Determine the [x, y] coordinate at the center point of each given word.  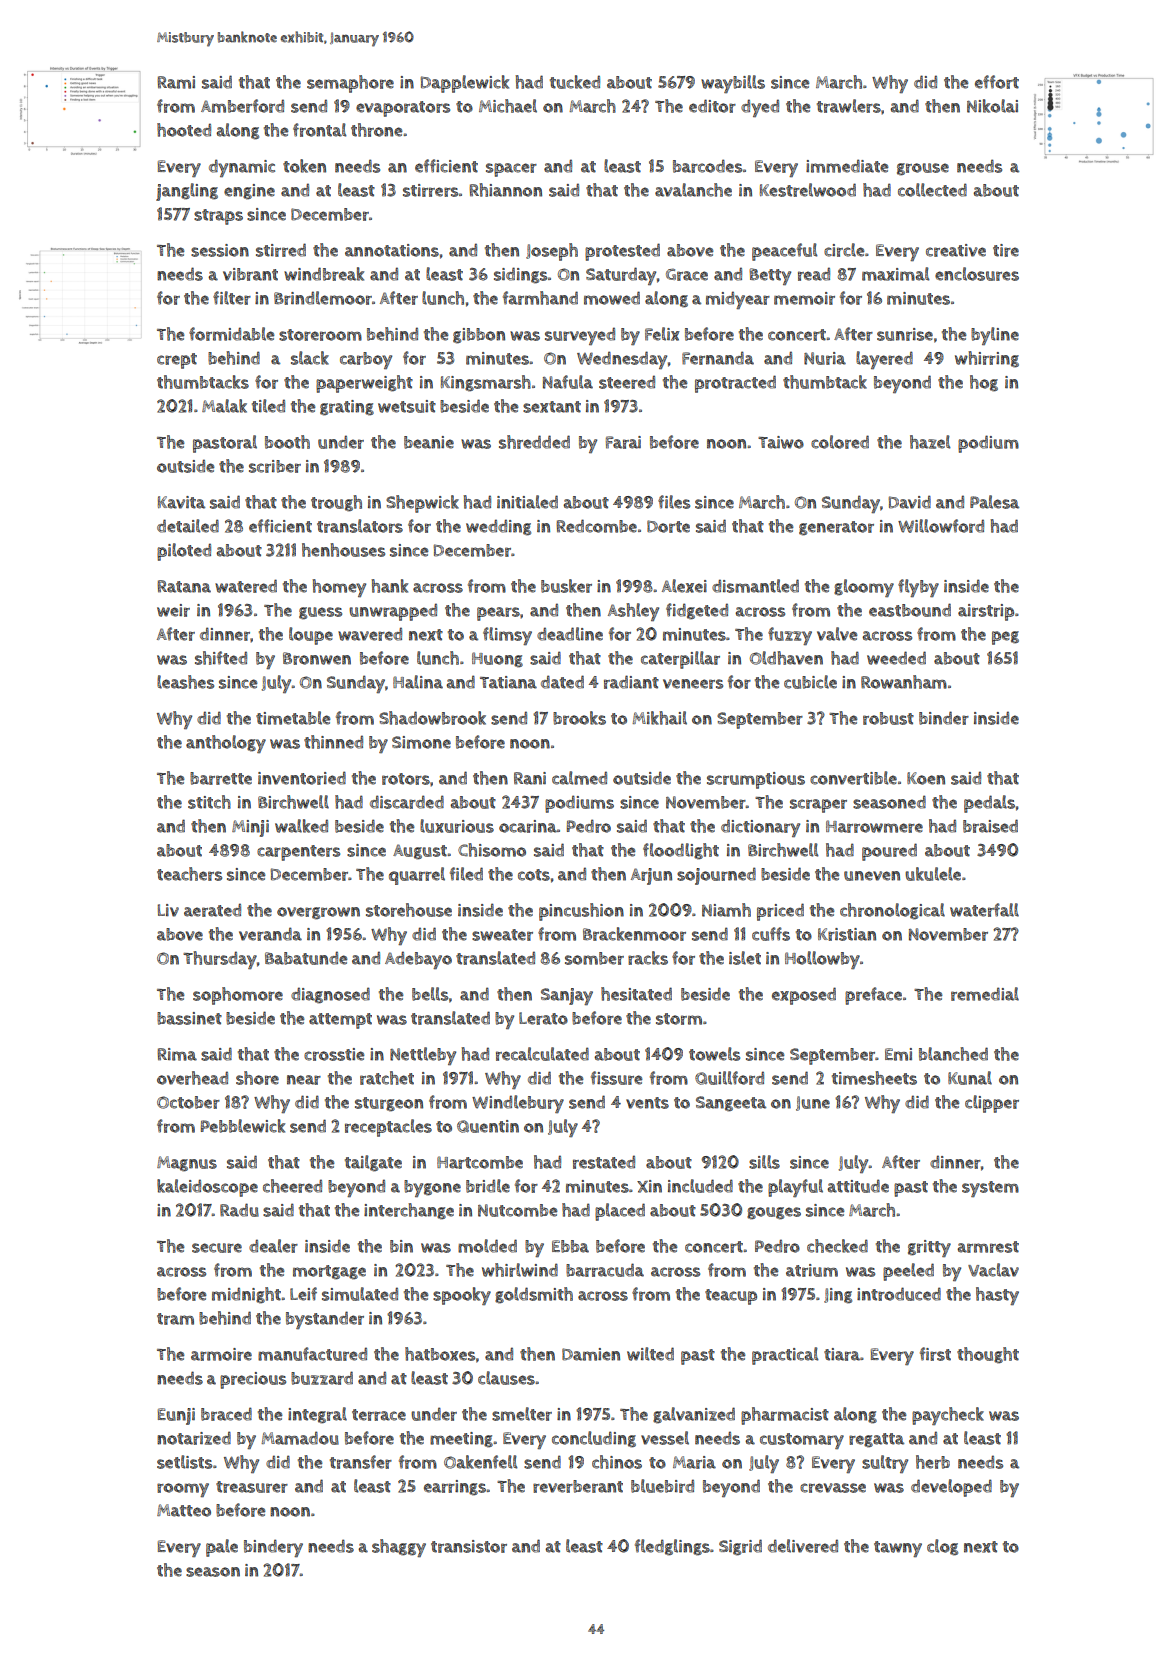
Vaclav [993, 1270]
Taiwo [781, 442]
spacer [511, 170]
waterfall [984, 910]
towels [714, 1054]
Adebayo [418, 960]
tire [1006, 250]
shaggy [399, 1548]
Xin [649, 1186]
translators [360, 526]
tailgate [373, 1163]
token [304, 166]
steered [627, 382]
